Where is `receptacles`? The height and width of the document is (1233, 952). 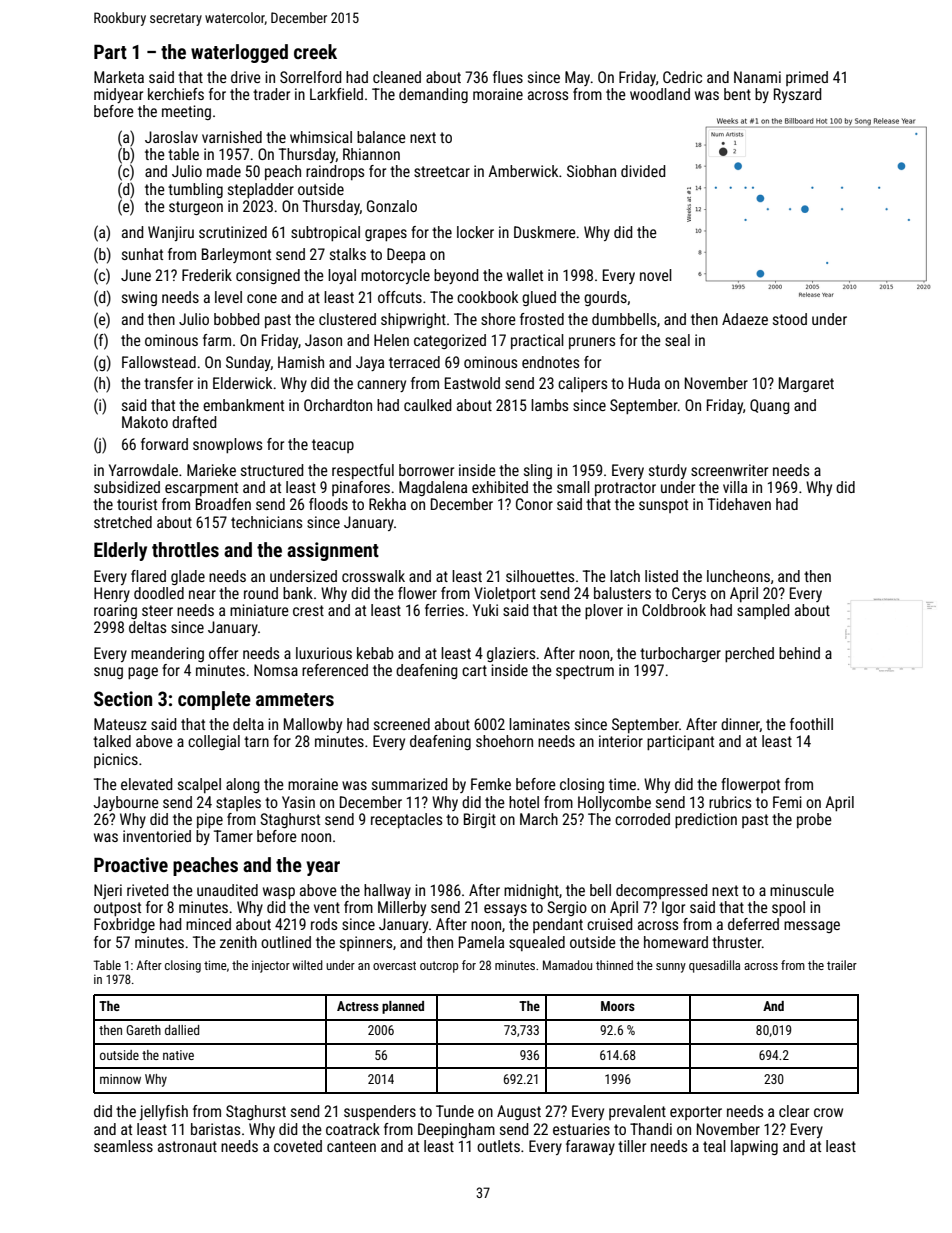
receptacles is located at coordinates (406, 820).
